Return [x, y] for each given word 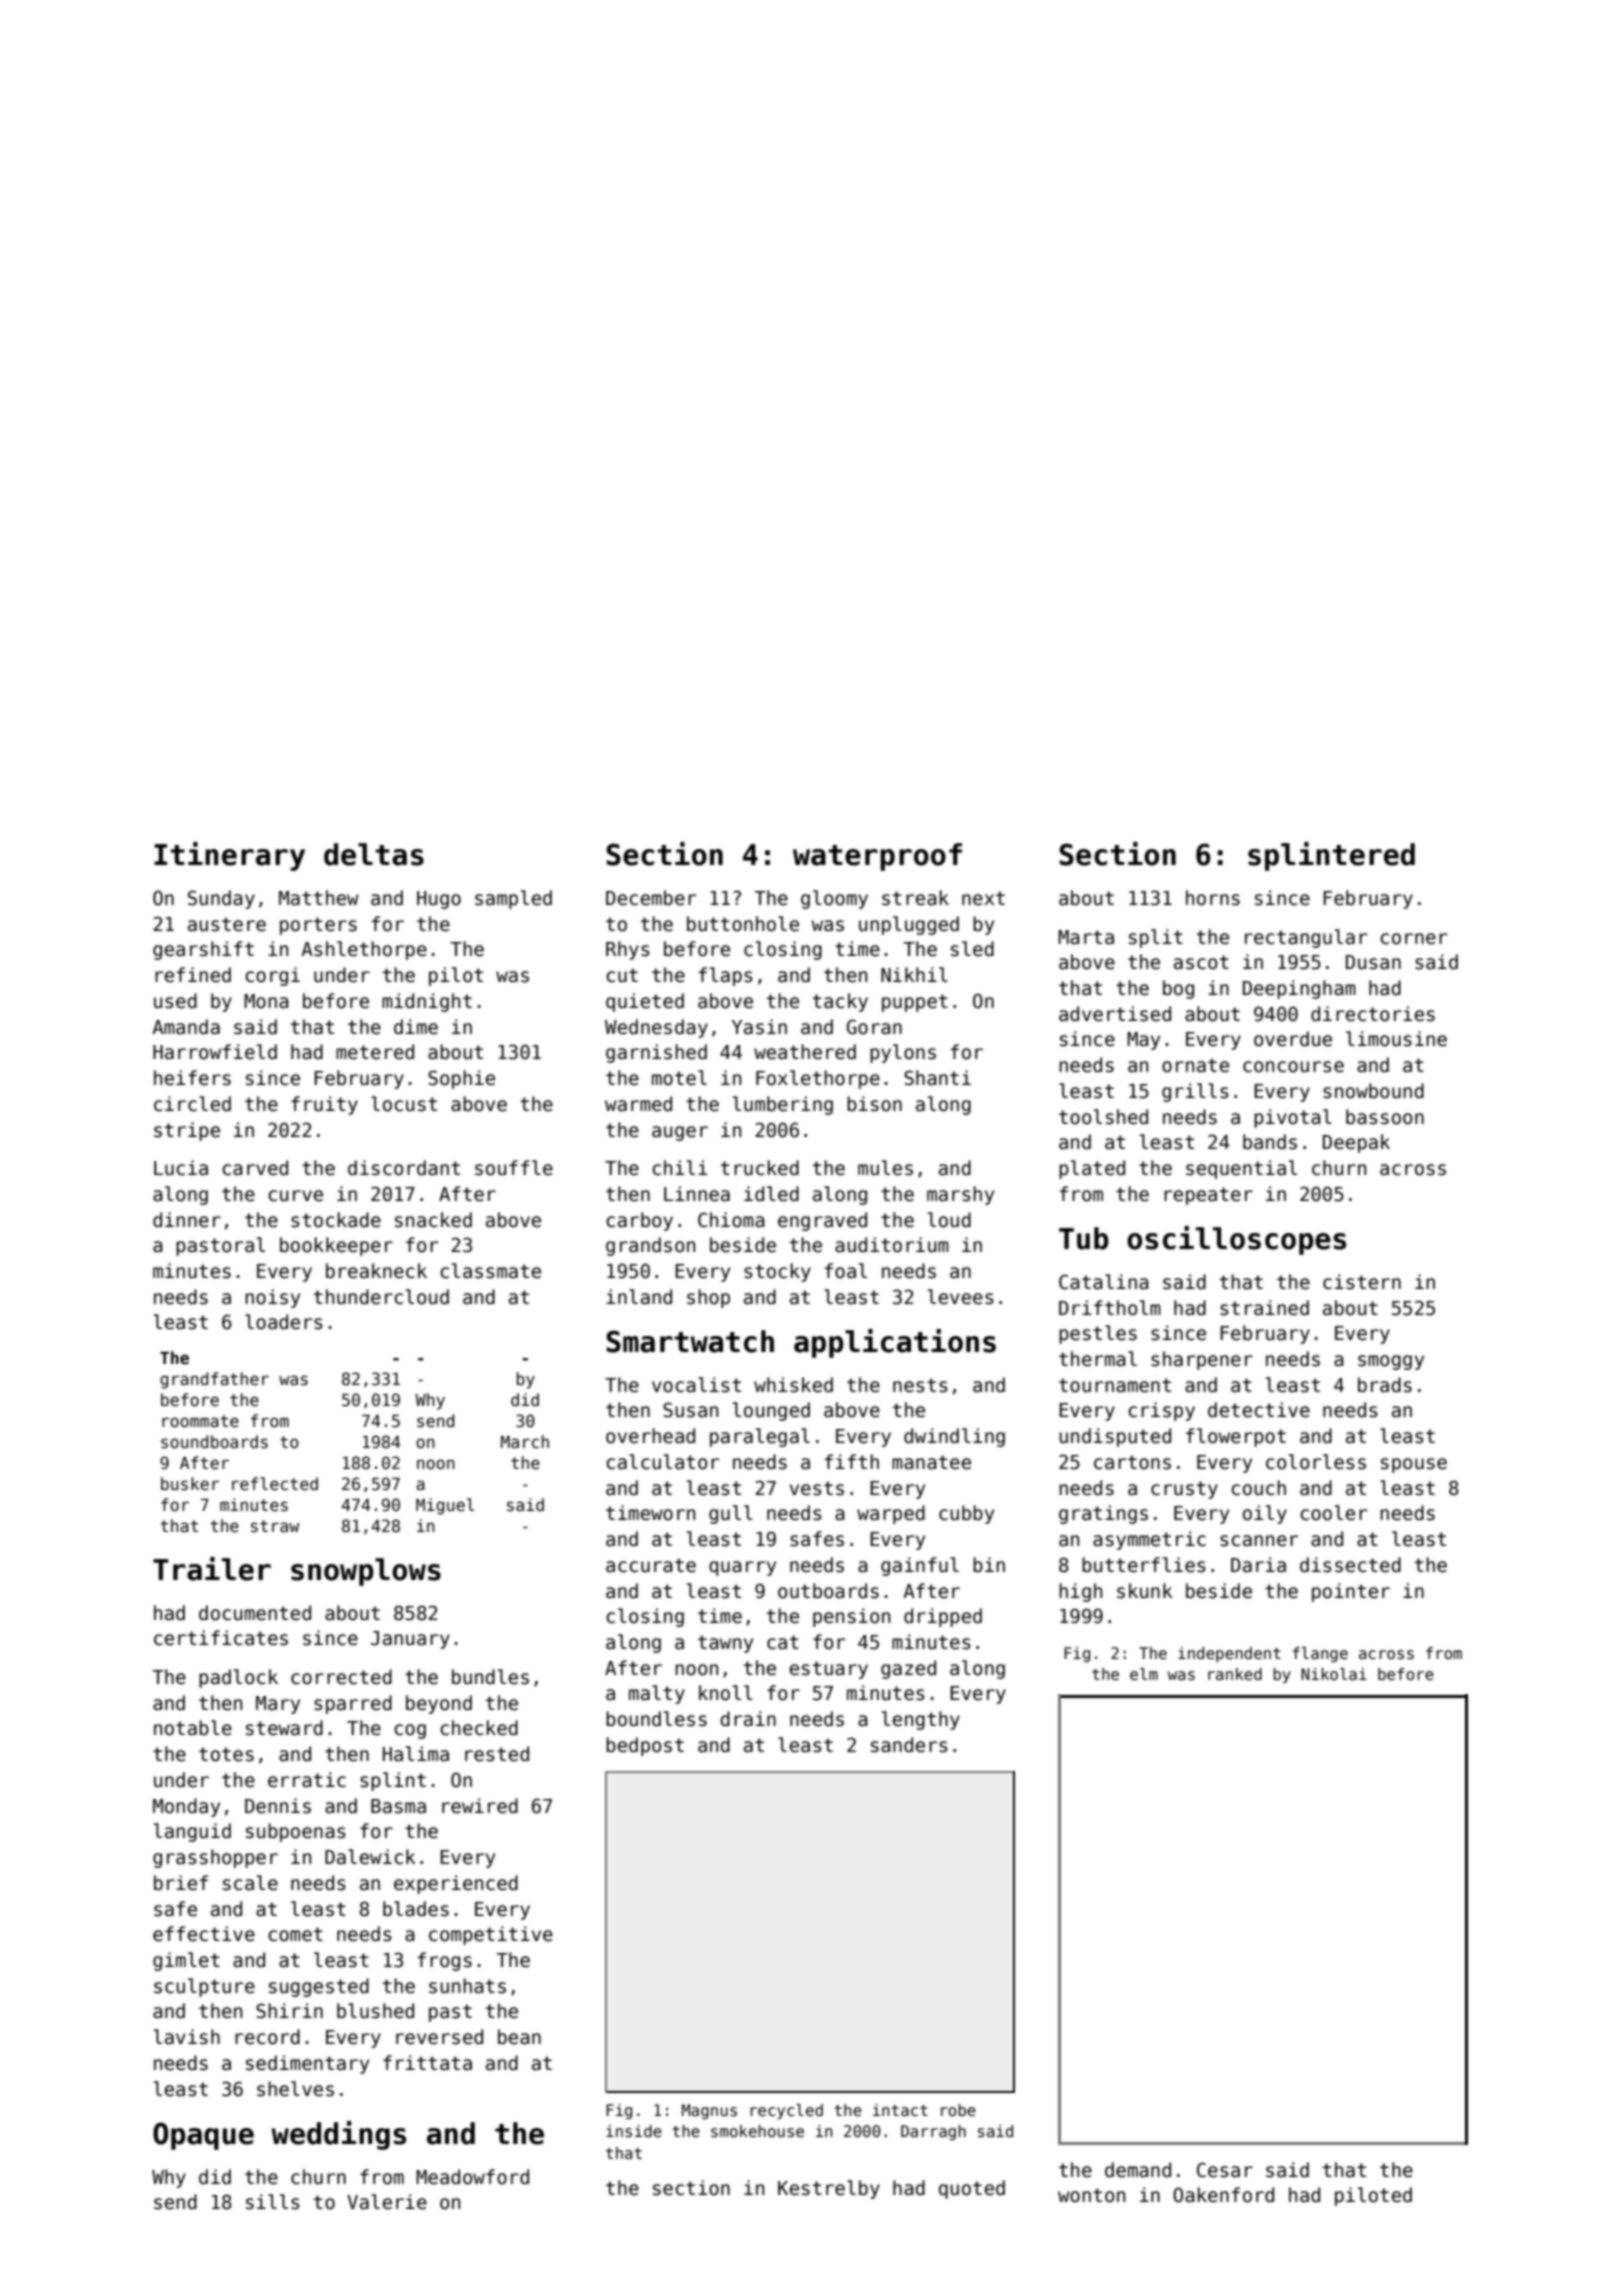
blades [416, 1909]
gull [731, 1514]
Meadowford [472, 2177]
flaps [725, 976]
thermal [1098, 1359]
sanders [909, 1745]
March [525, 1442]
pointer [1351, 1592]
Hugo [439, 900]
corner [1413, 939]
